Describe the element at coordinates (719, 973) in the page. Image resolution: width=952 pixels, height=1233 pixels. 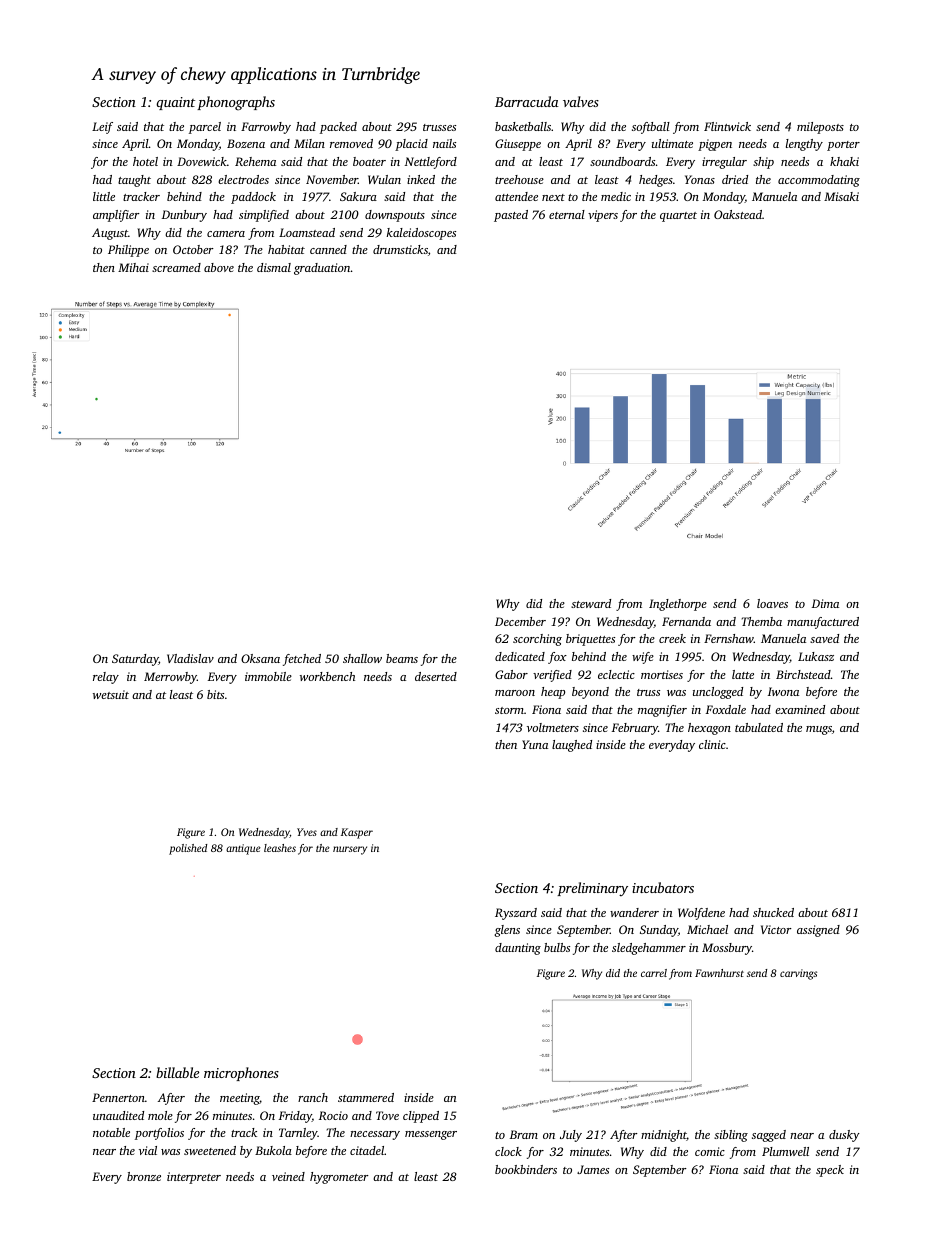
I see `Fawnhurst` at that location.
